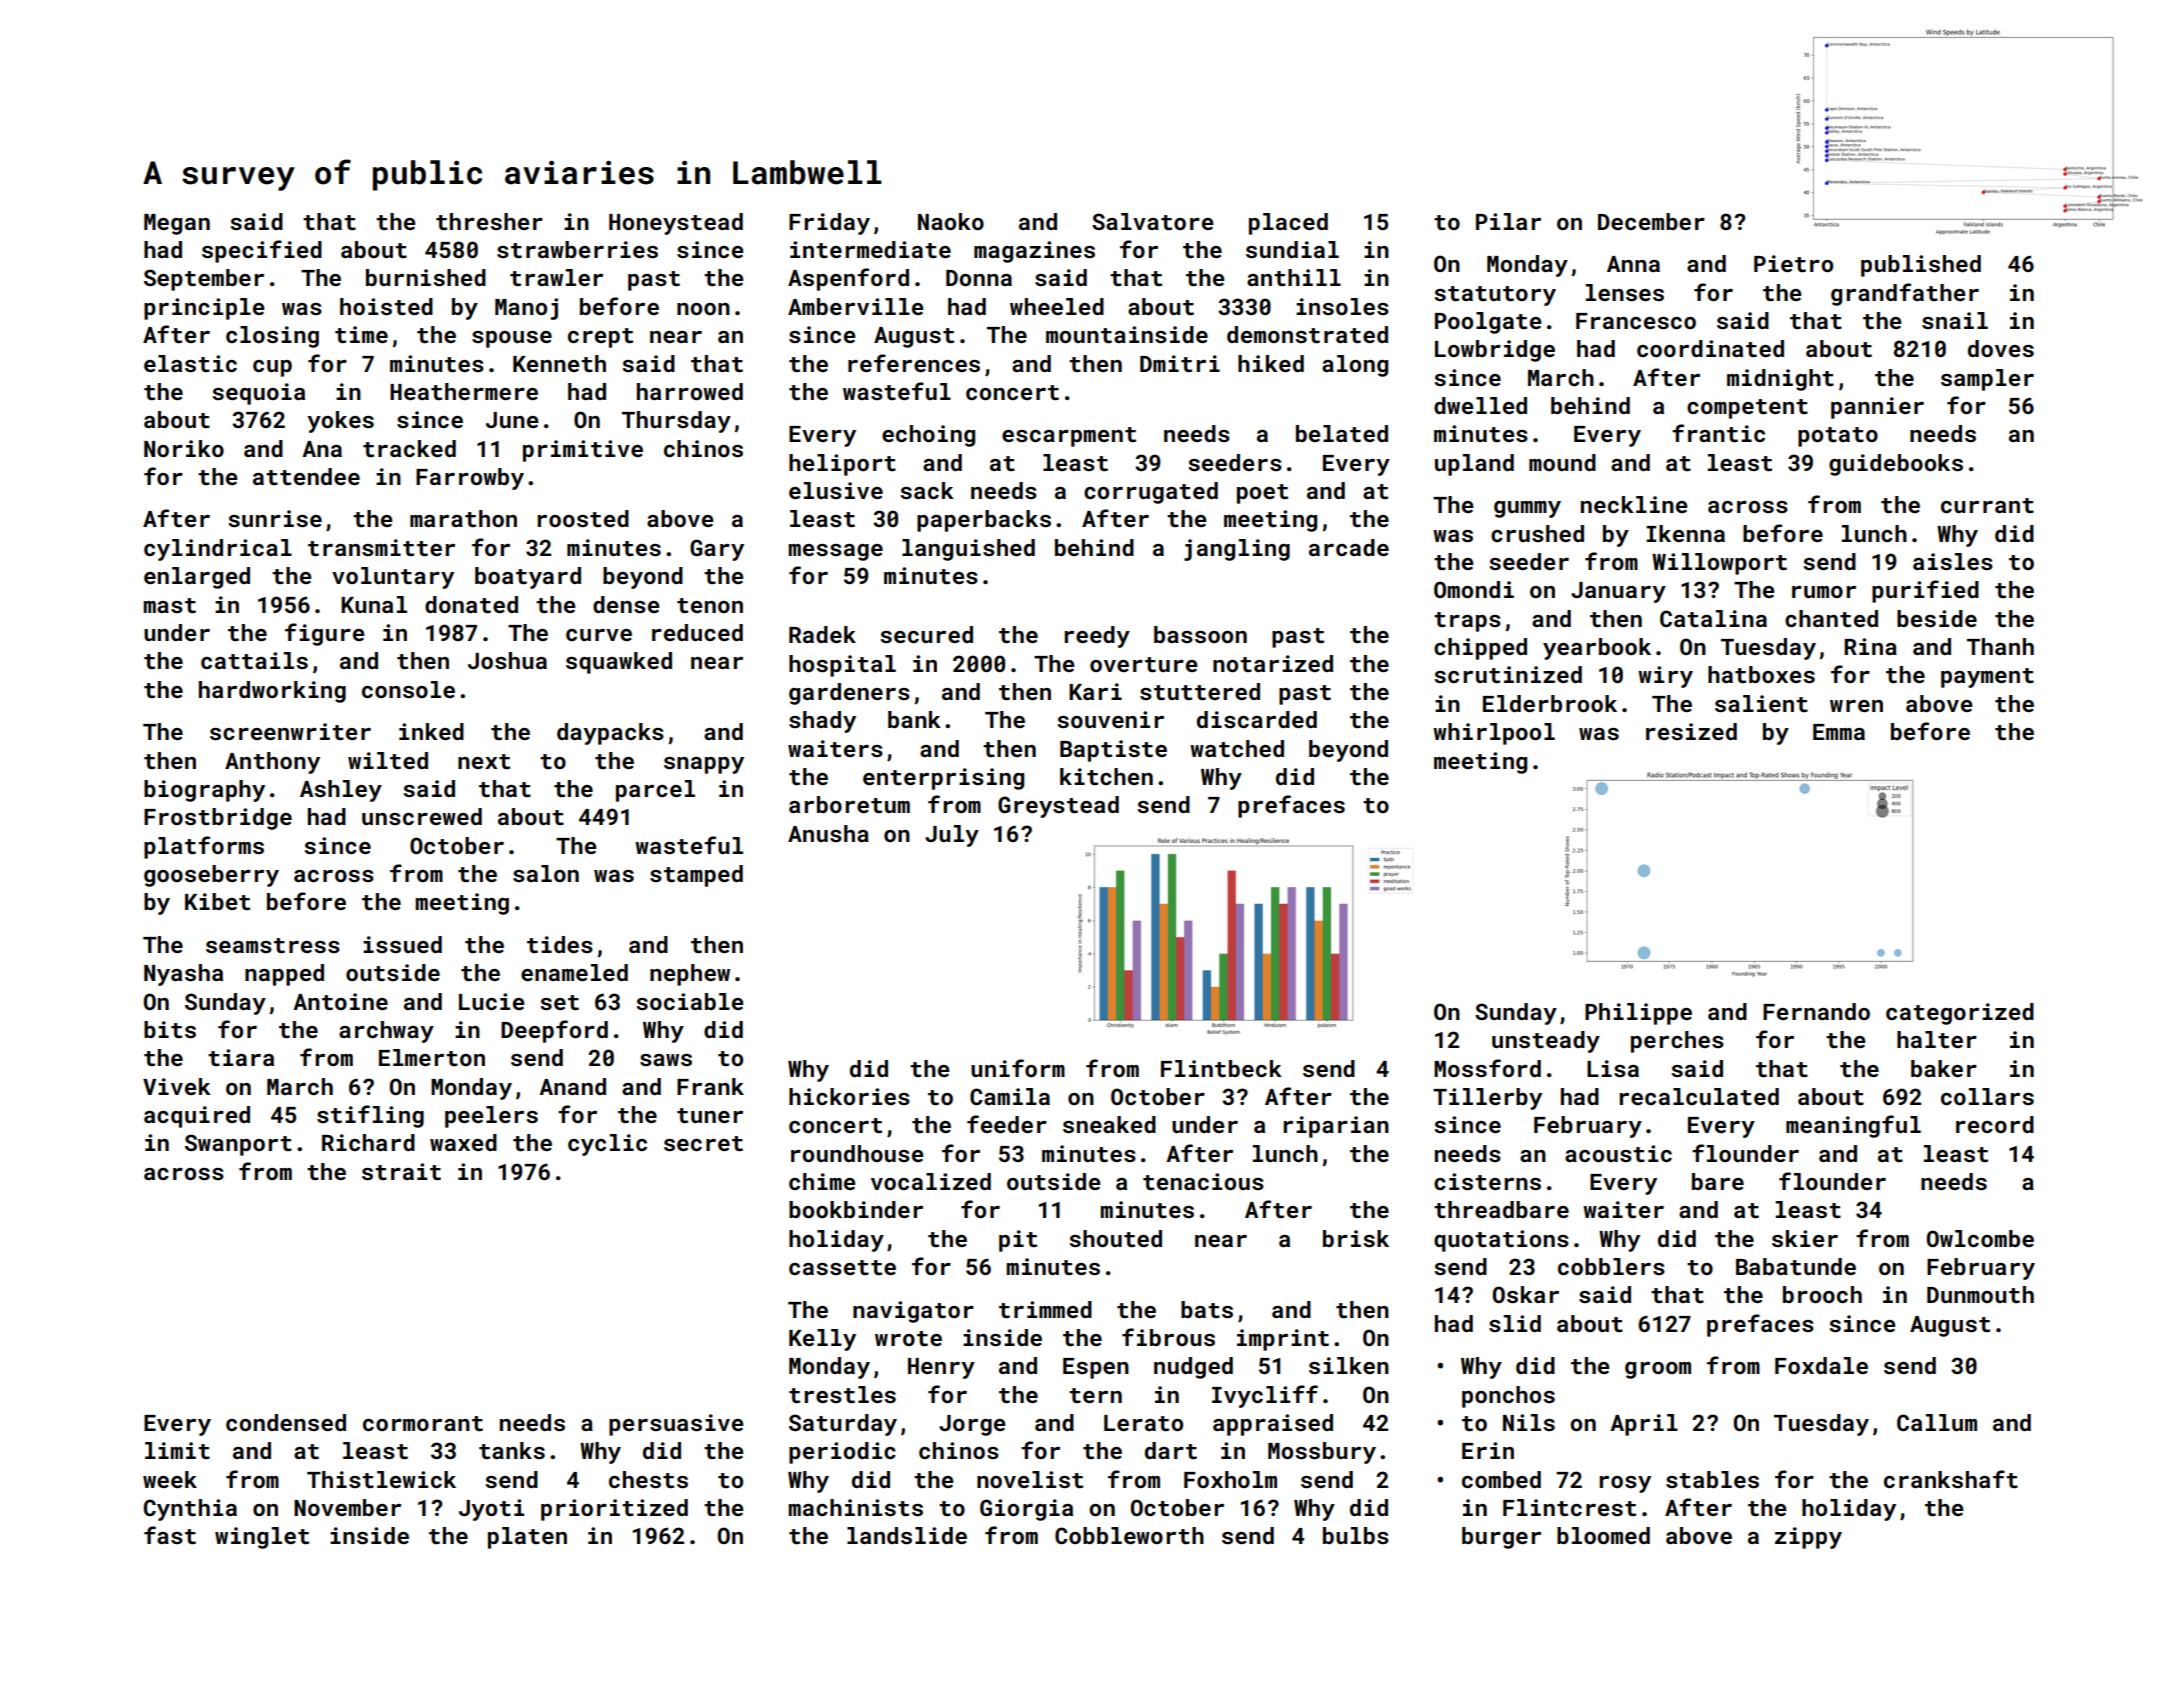 The height and width of the screenshot is (1683, 2178). I want to click on Gary, so click(717, 550).
